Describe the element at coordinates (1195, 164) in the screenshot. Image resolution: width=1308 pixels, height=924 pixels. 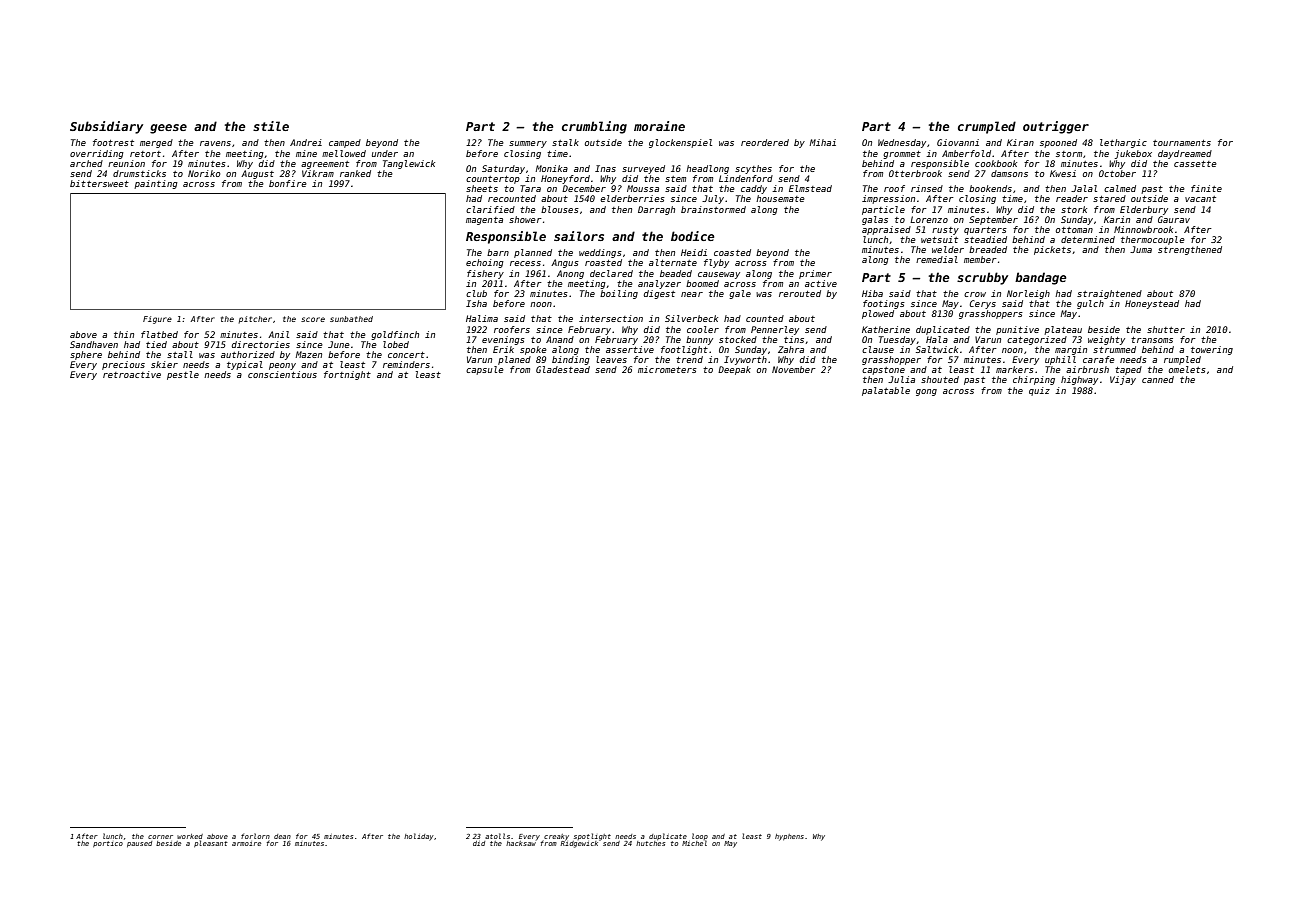
I see `cassette` at that location.
